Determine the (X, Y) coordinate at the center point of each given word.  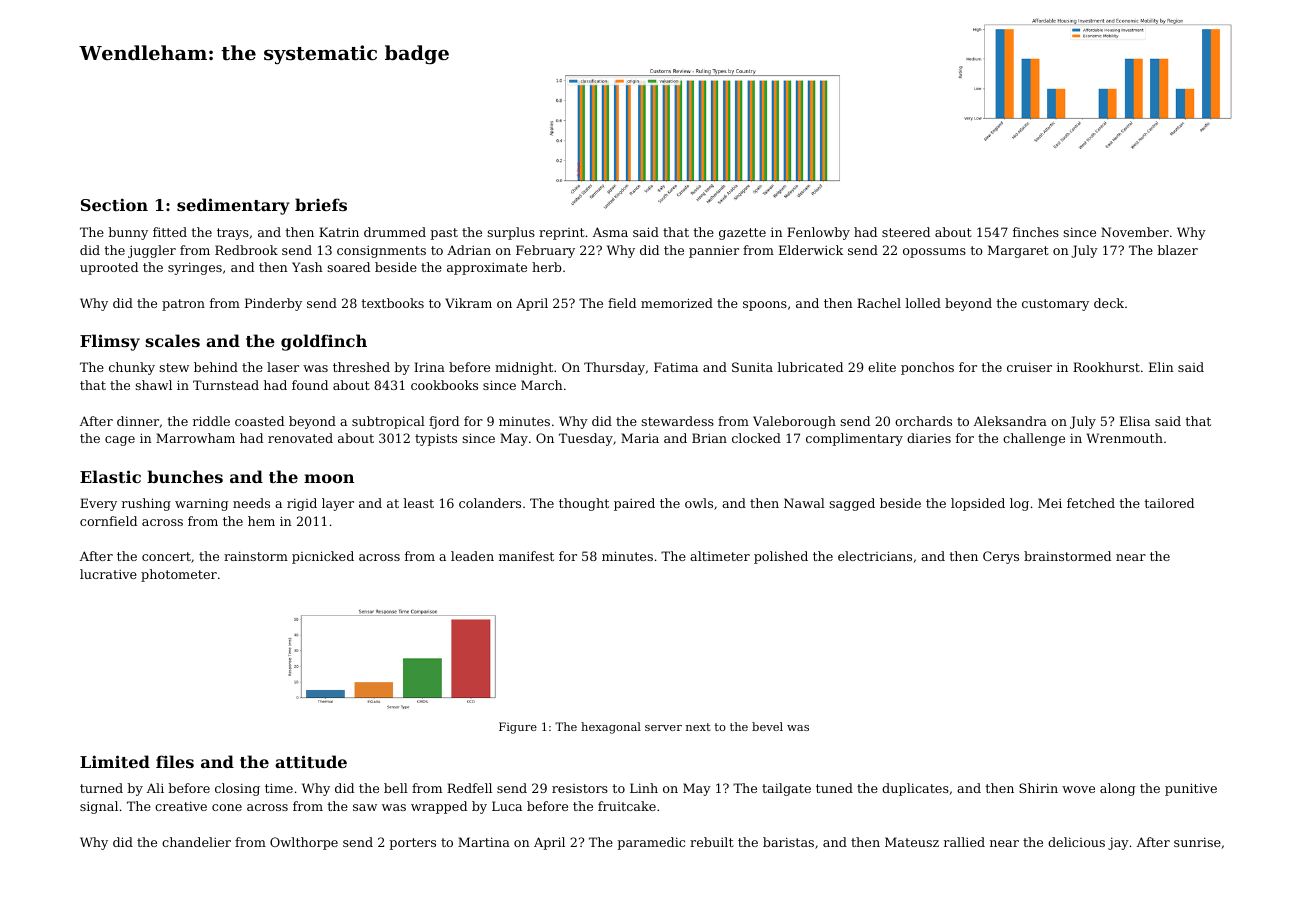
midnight (524, 368)
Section (114, 204)
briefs (321, 204)
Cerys (1001, 557)
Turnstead (226, 385)
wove (1078, 789)
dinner (138, 421)
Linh (644, 788)
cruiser (1029, 367)
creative (181, 806)
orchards (923, 421)
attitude (311, 761)
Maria (640, 438)
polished (781, 557)
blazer (1177, 250)
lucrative (108, 574)
